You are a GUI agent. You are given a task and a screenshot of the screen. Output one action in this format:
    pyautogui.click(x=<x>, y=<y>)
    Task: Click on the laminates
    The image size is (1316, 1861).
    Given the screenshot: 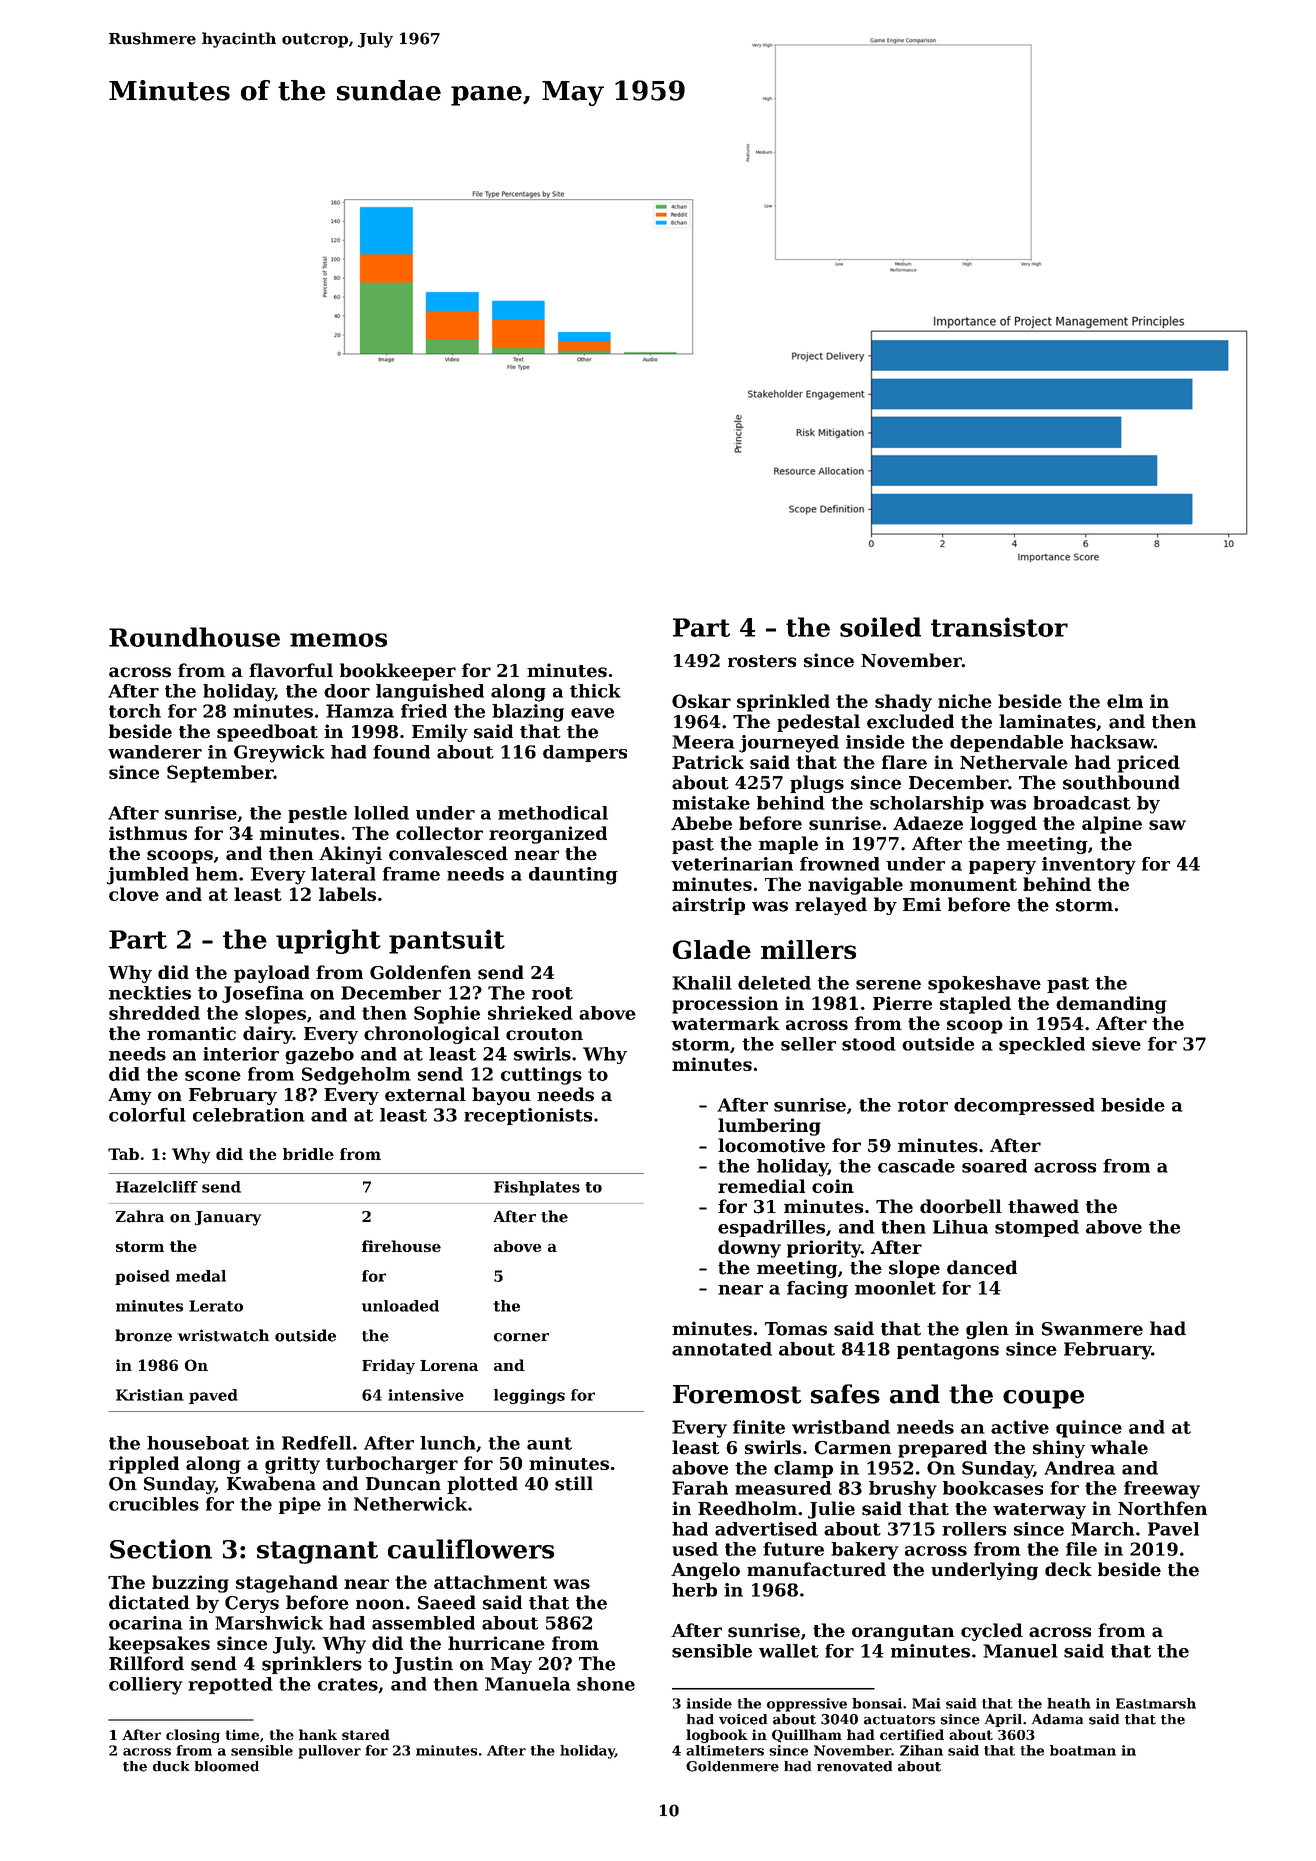 What is the action you would take?
    pyautogui.click(x=1047, y=721)
